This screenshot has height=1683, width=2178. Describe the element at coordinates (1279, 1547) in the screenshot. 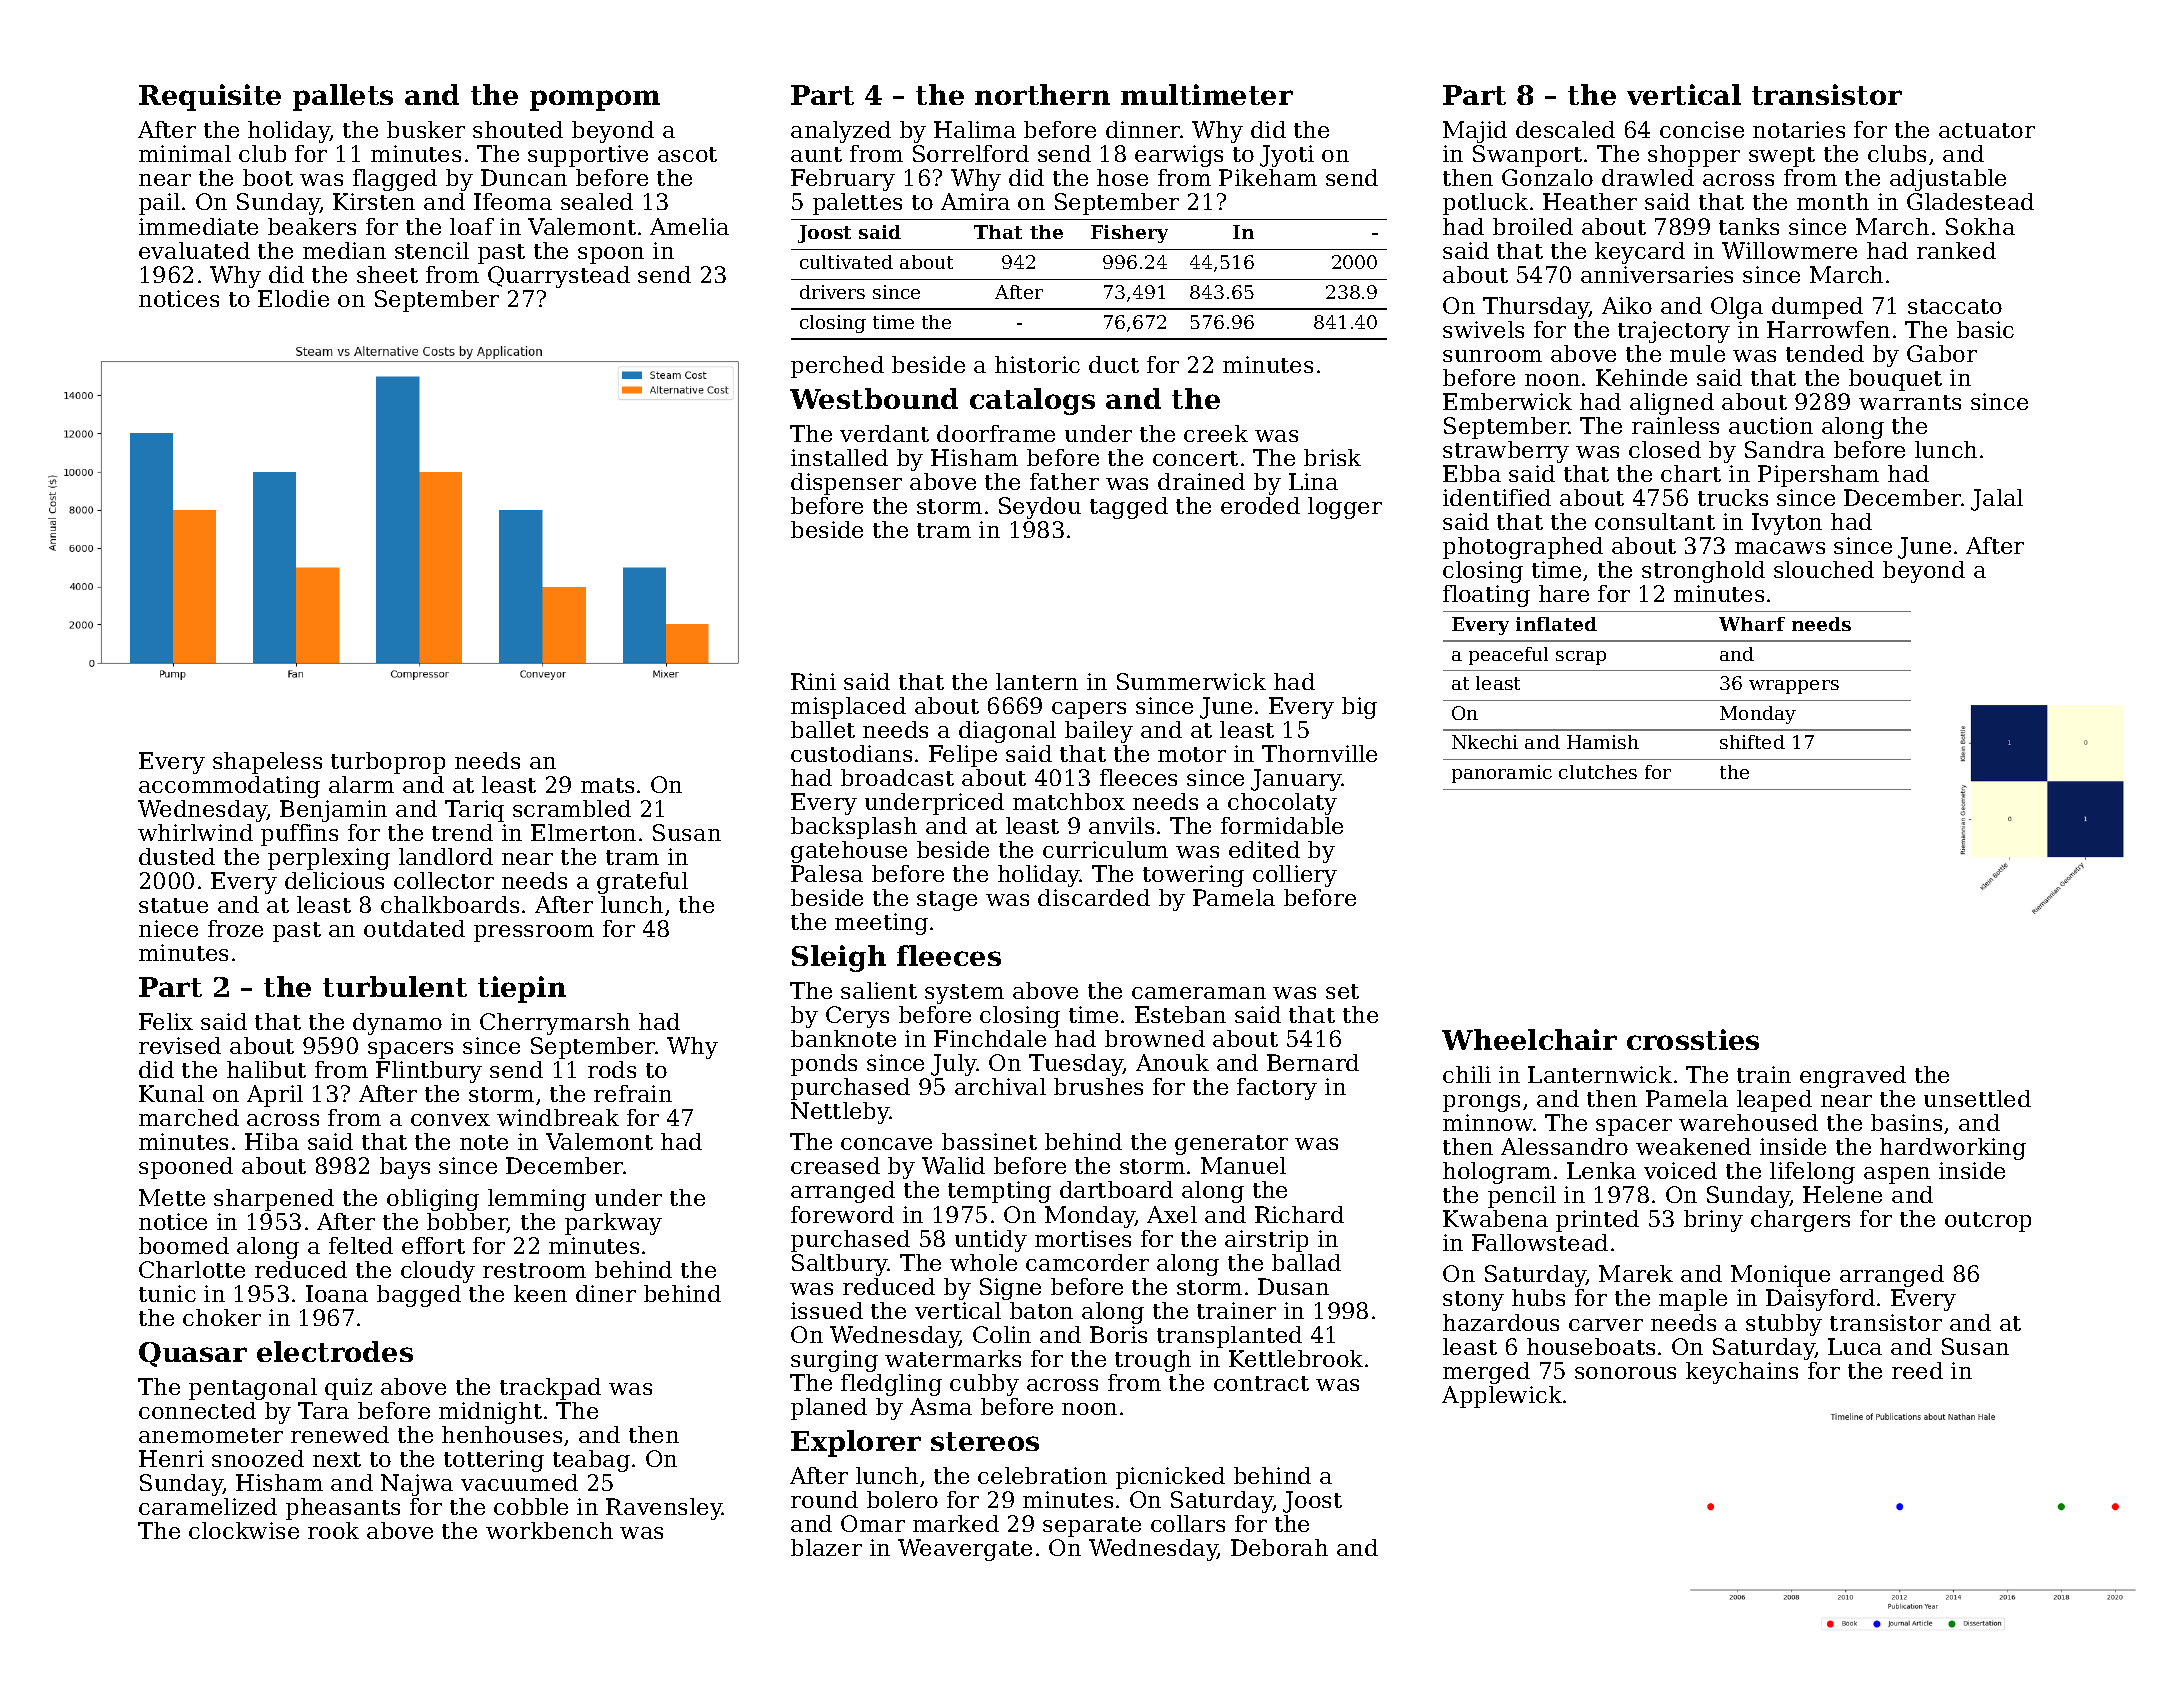

I see `Deborah` at that location.
